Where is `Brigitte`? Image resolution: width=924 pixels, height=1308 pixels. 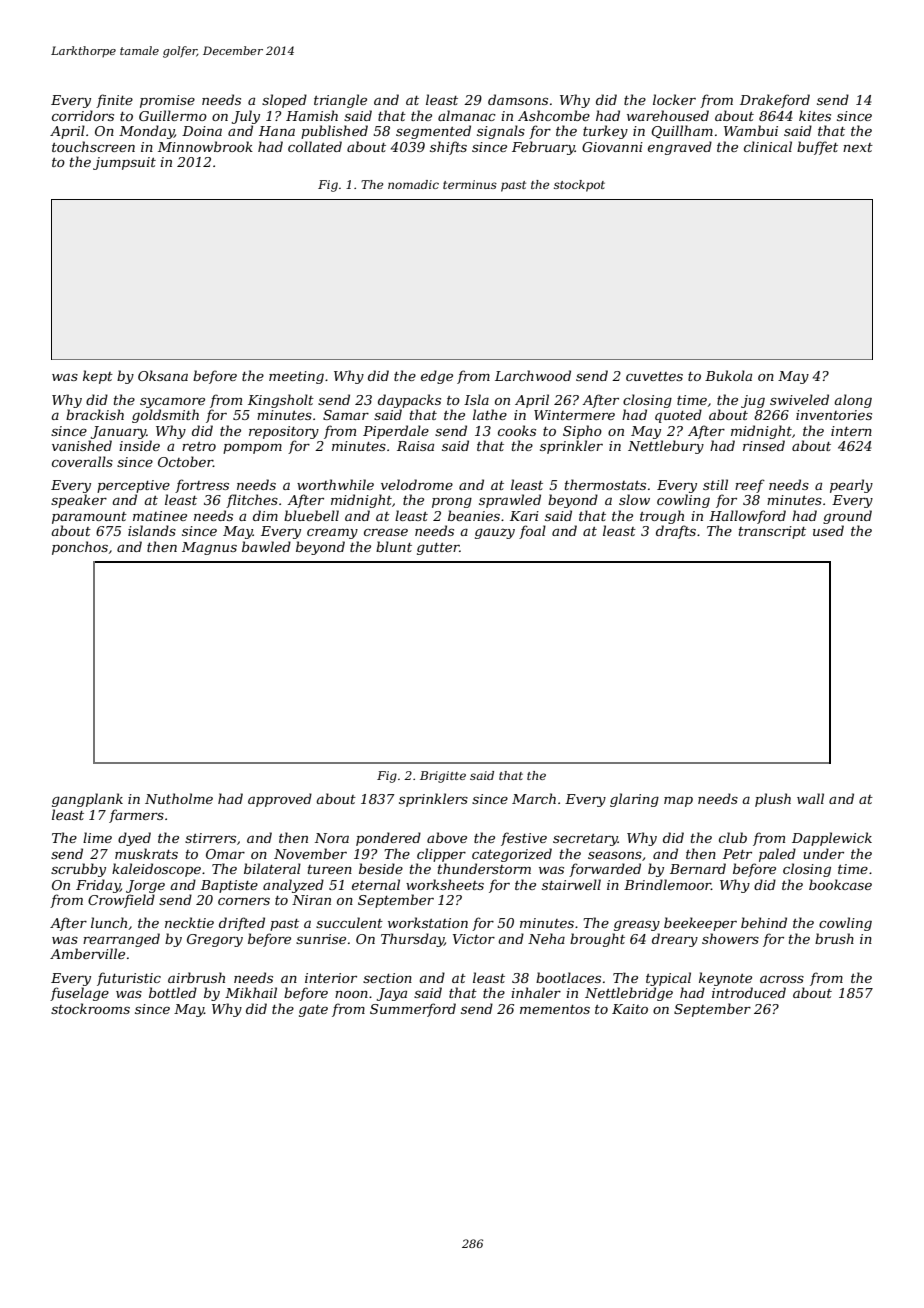 Brigitte is located at coordinates (443, 777).
